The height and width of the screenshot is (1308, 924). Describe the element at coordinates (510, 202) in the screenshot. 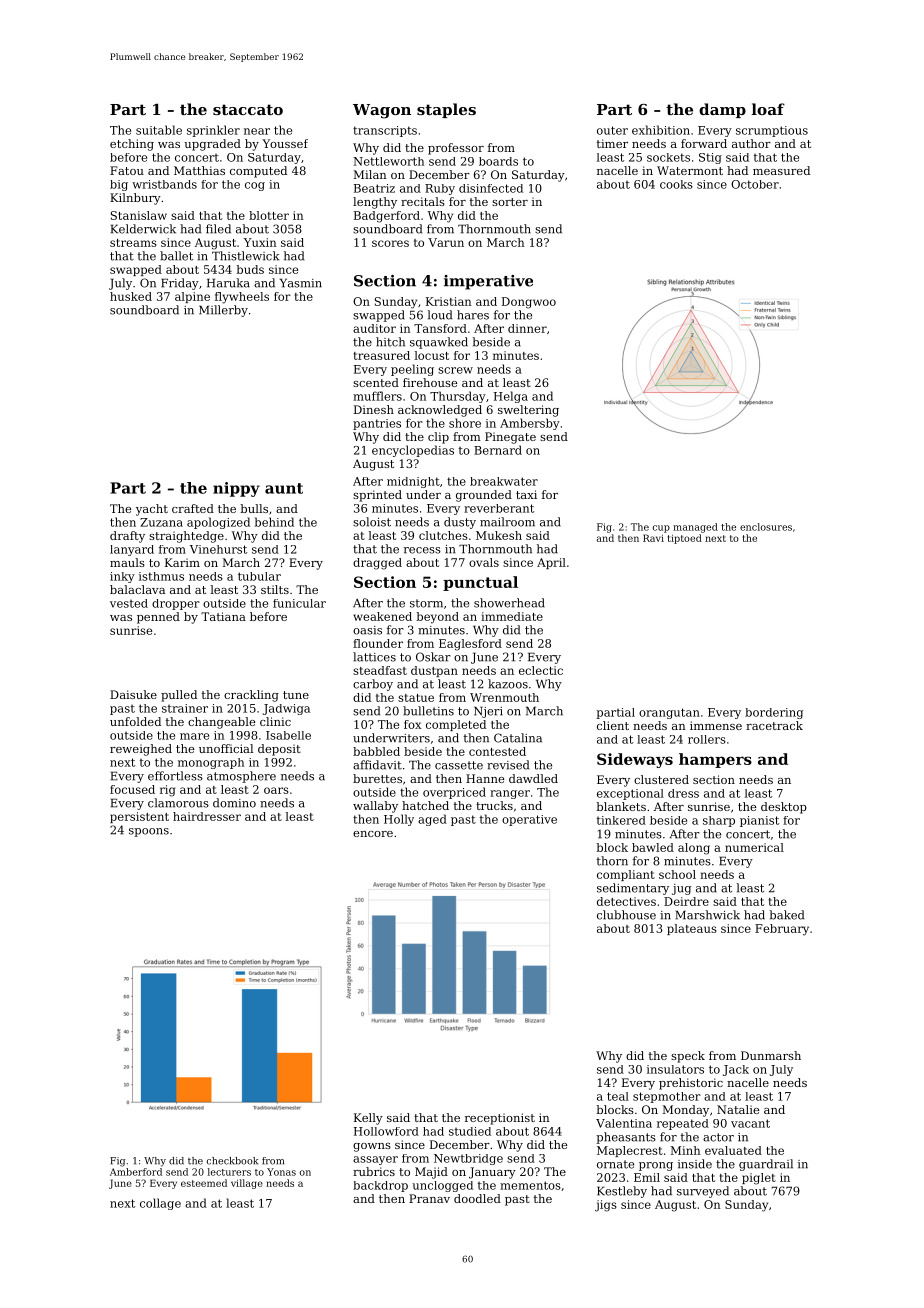

I see `sorter` at that location.
